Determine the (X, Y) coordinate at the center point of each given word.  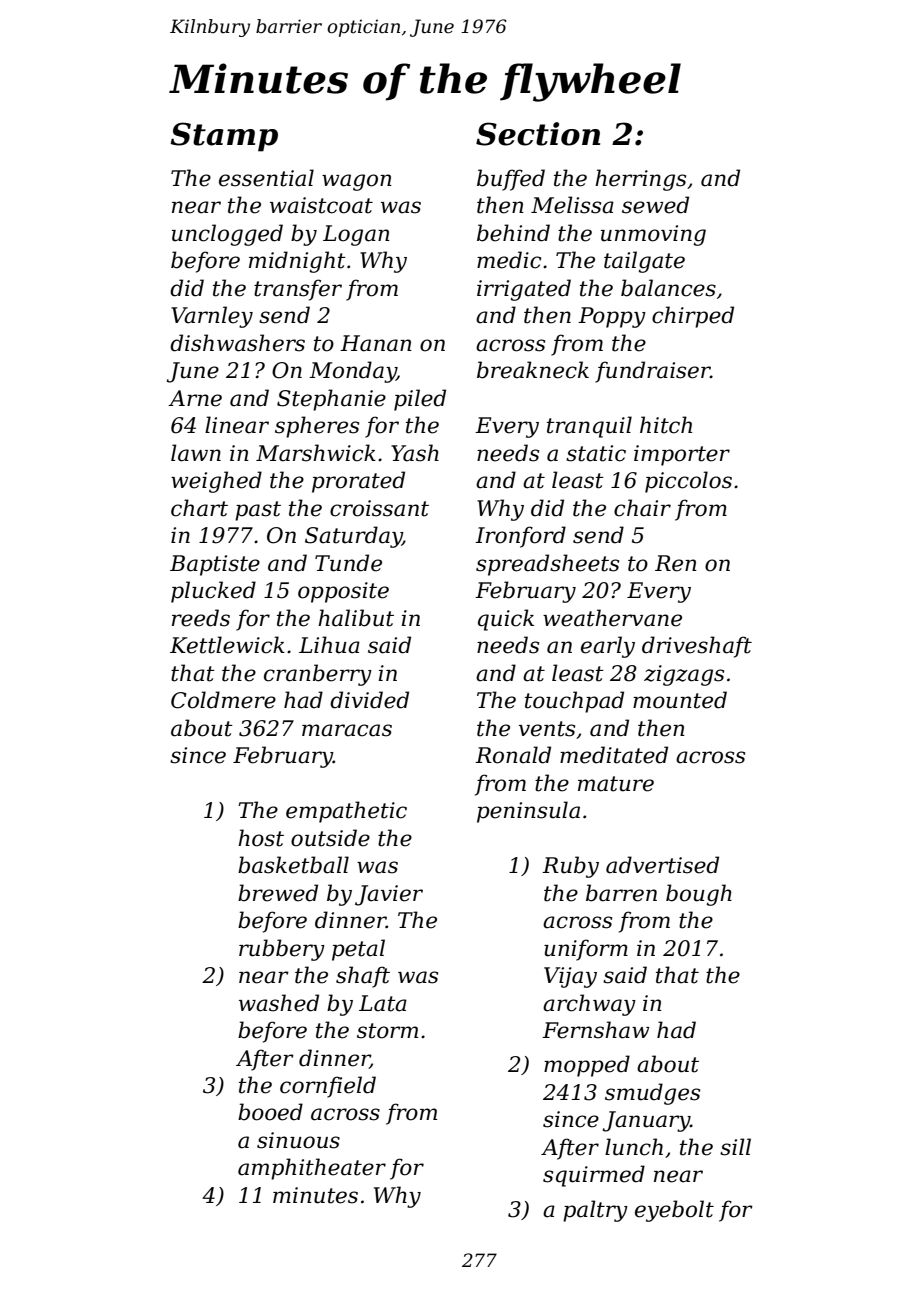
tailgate (644, 262)
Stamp (224, 137)
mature (616, 784)
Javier (389, 895)
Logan (356, 235)
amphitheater (312, 1169)
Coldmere (223, 700)
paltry (595, 1211)
